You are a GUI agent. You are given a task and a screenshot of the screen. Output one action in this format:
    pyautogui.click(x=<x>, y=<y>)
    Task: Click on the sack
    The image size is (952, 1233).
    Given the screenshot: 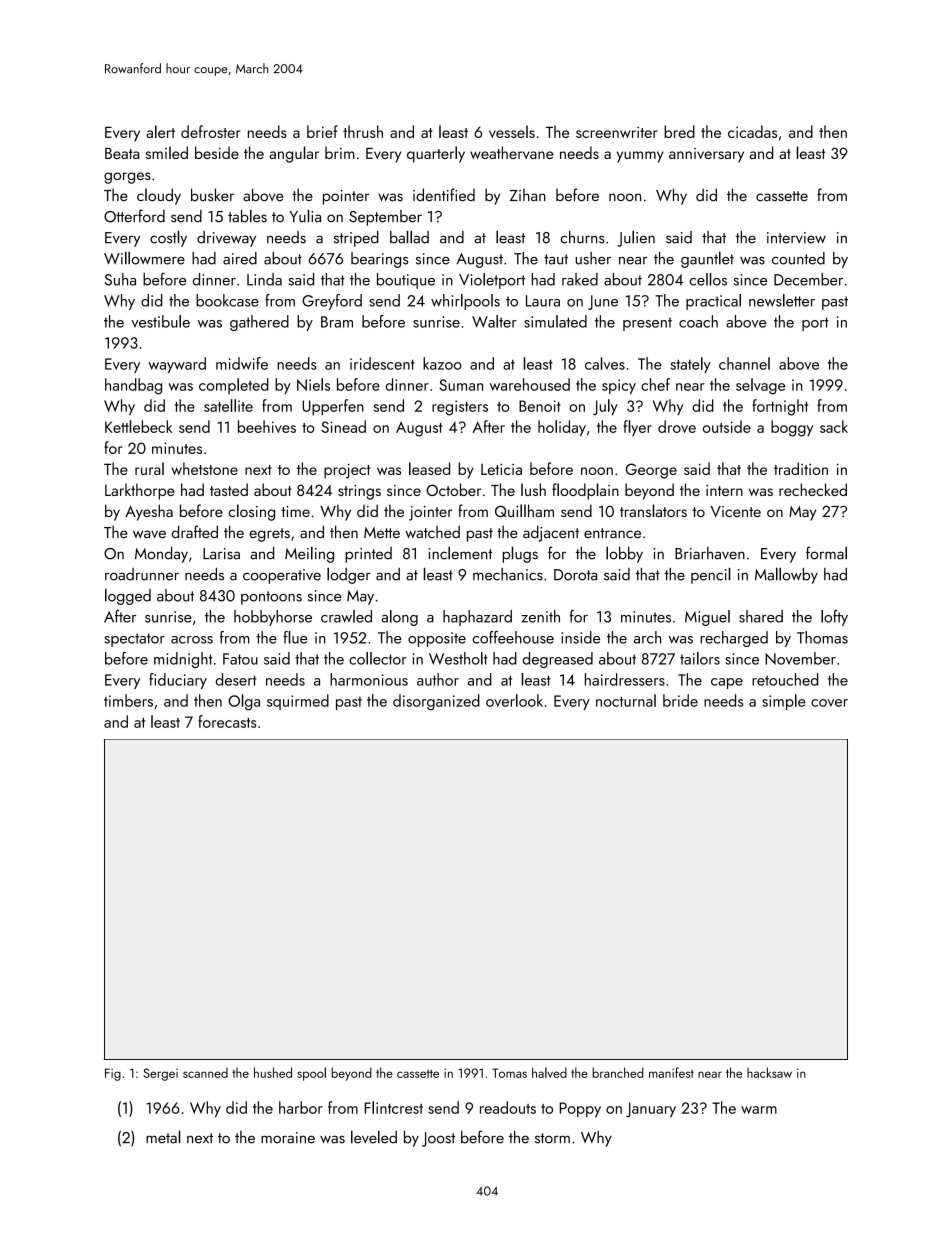 What is the action you would take?
    pyautogui.click(x=834, y=426)
